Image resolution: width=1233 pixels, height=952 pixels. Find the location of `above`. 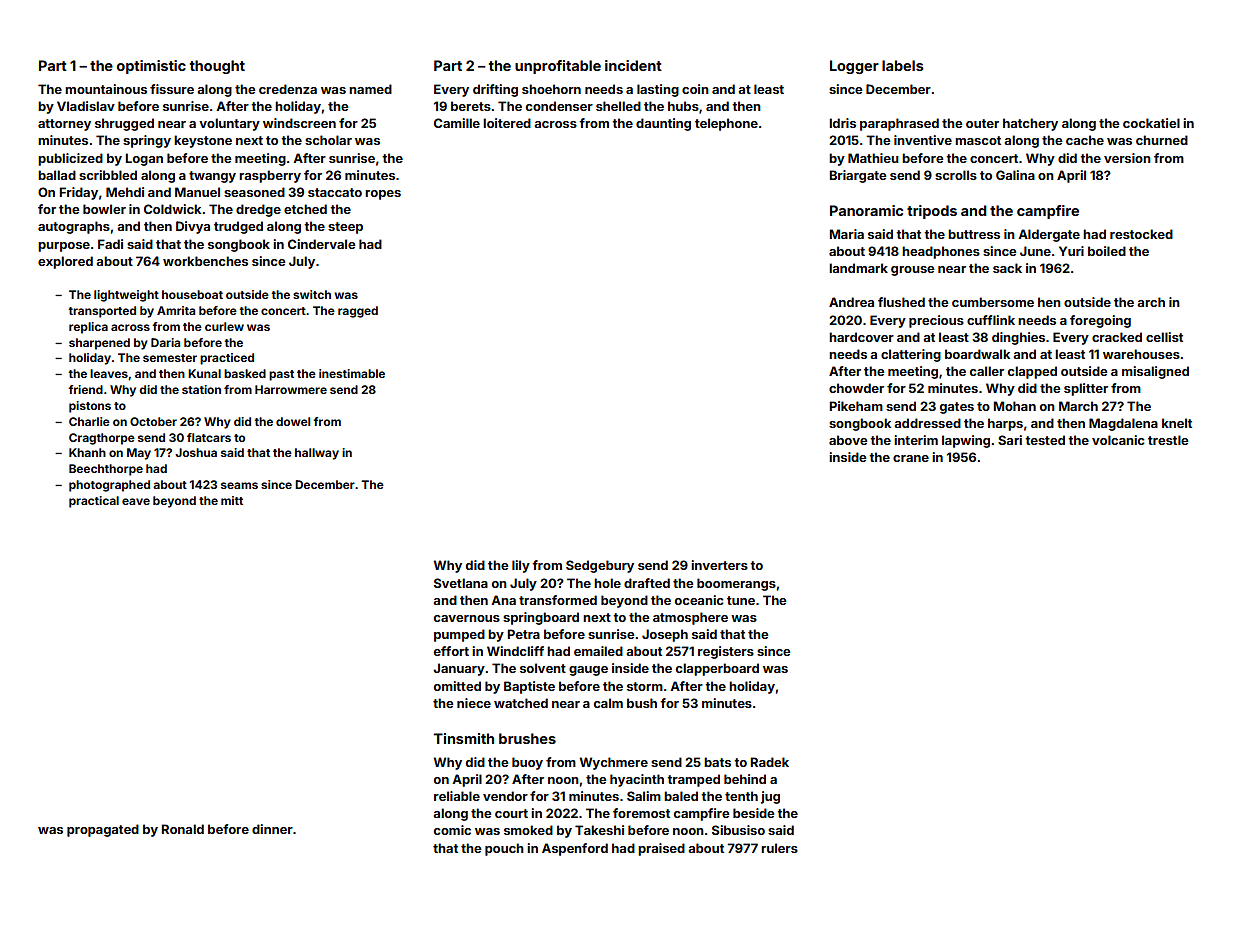

above is located at coordinates (848, 440).
